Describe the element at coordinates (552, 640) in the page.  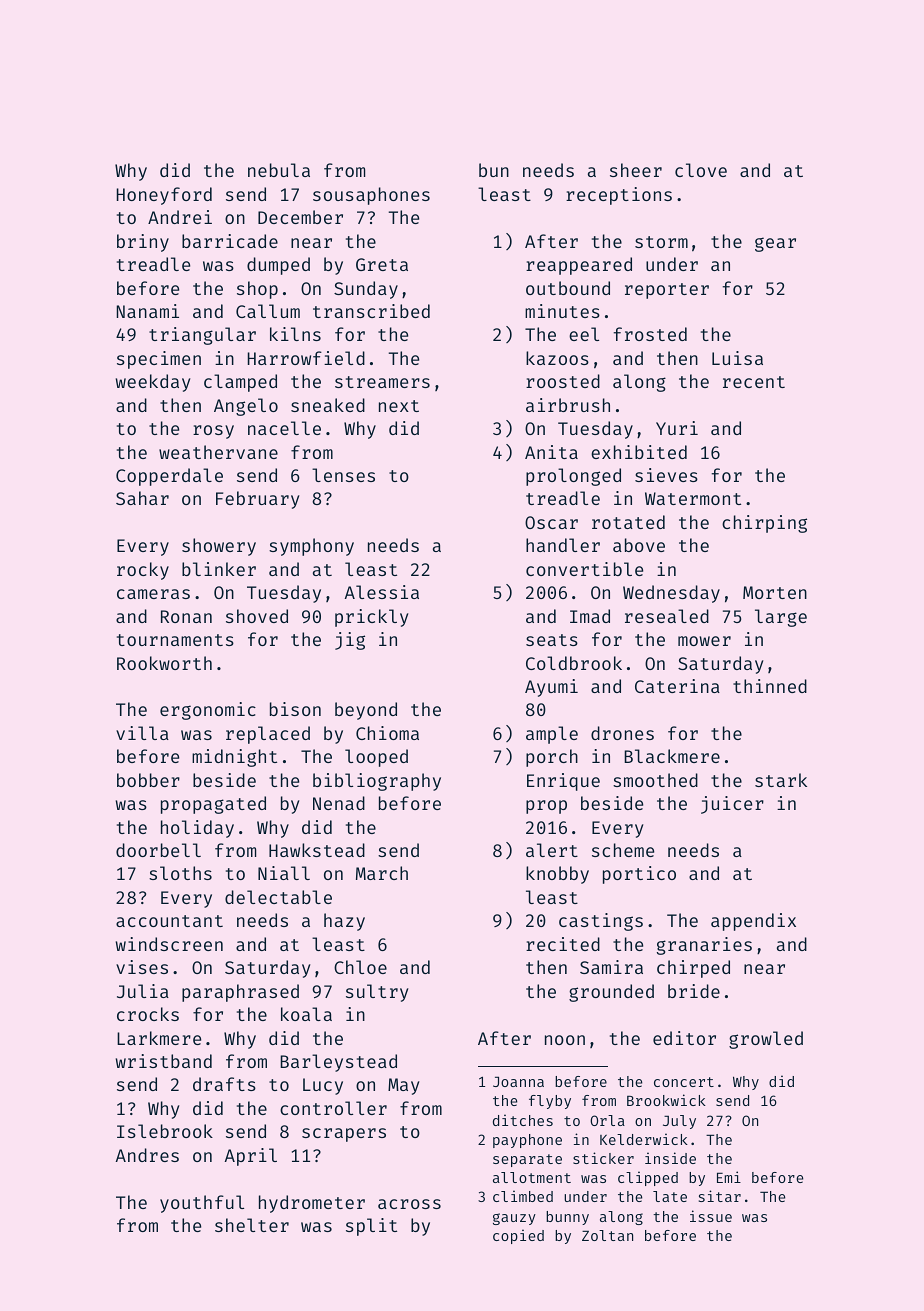
I see `seats` at that location.
